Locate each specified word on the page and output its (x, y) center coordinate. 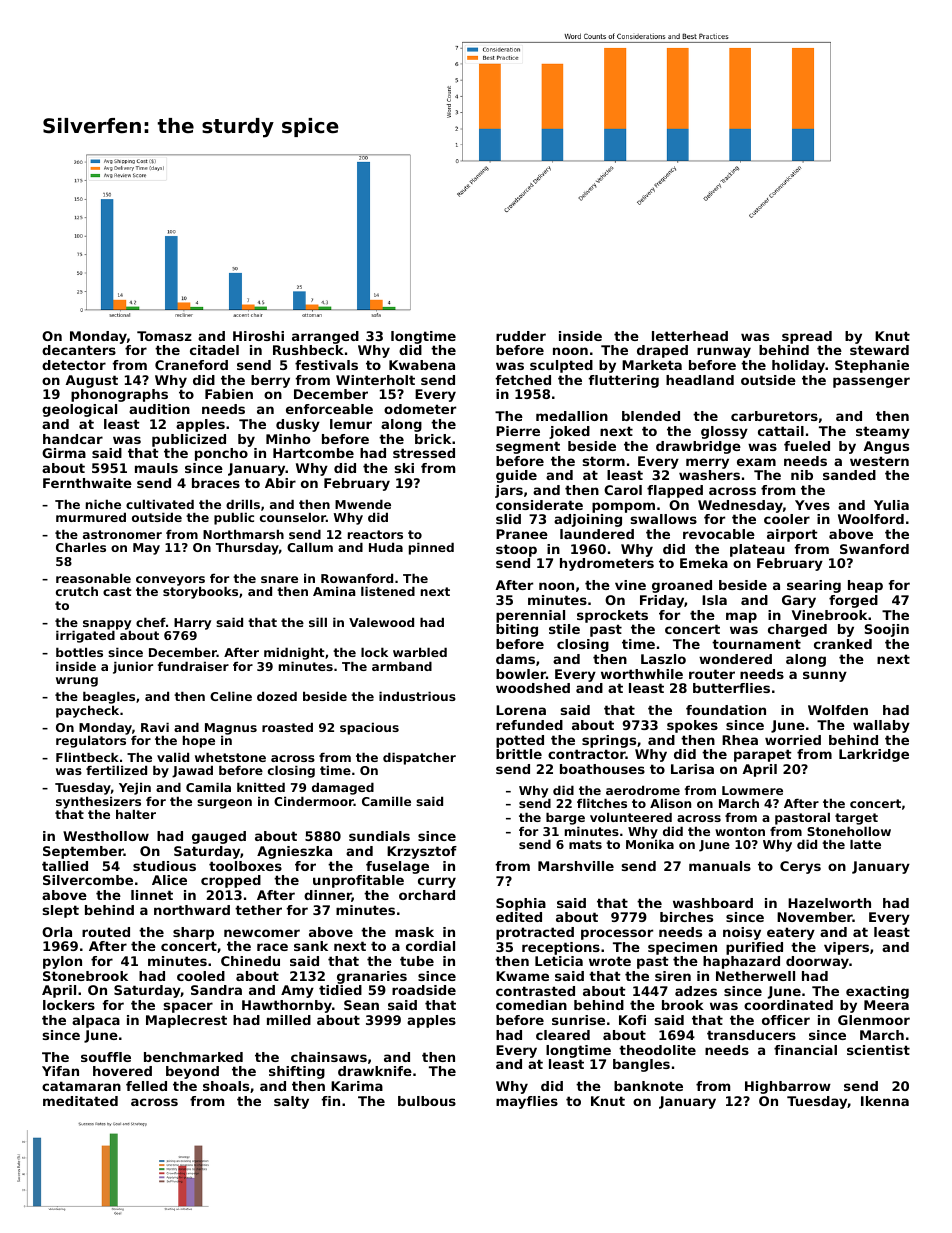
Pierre (518, 431)
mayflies (527, 1102)
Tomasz (164, 336)
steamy (883, 432)
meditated (80, 1101)
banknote (648, 1086)
